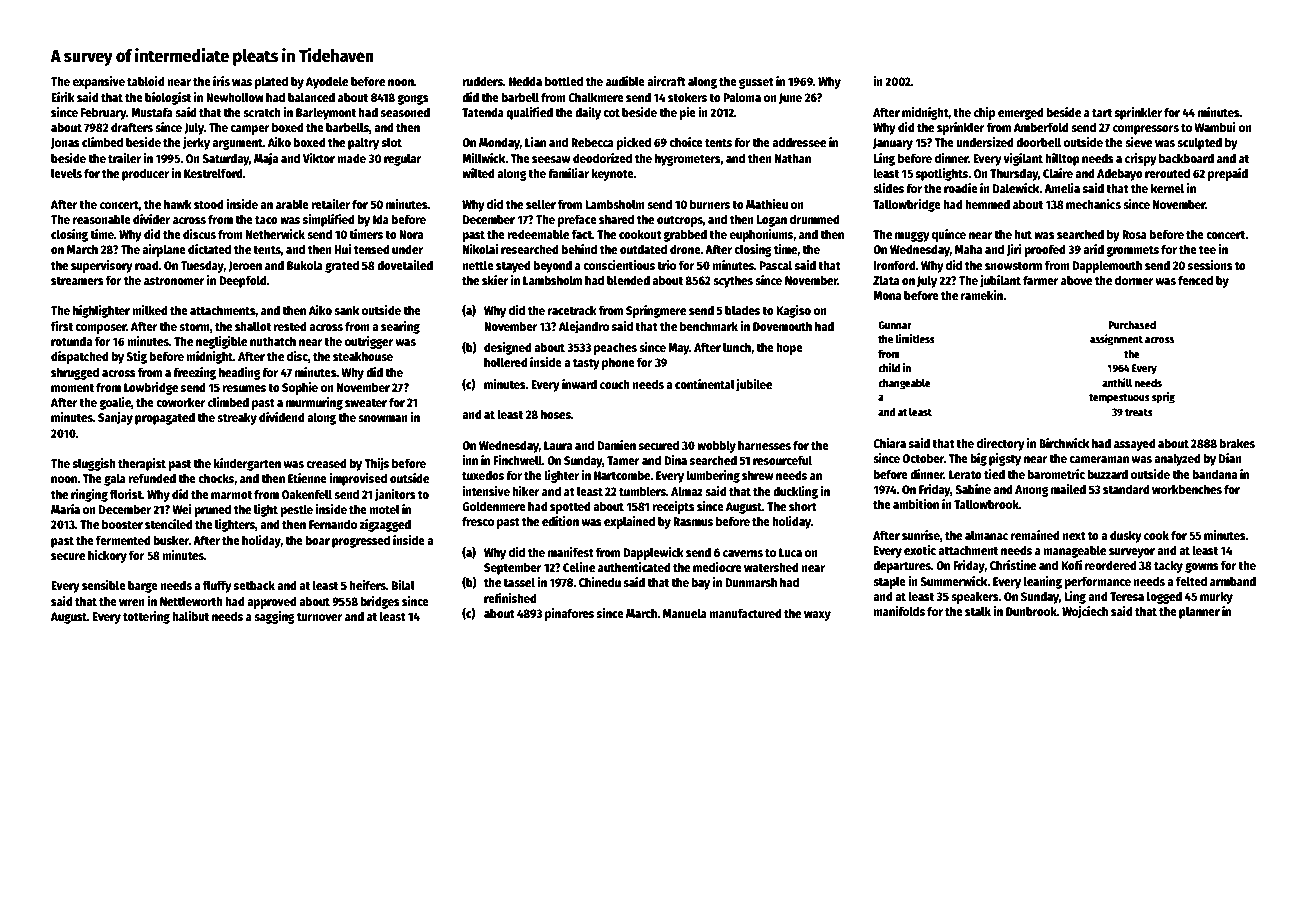  What do you see at coordinates (1102, 113) in the document?
I see `tart` at bounding box center [1102, 113].
